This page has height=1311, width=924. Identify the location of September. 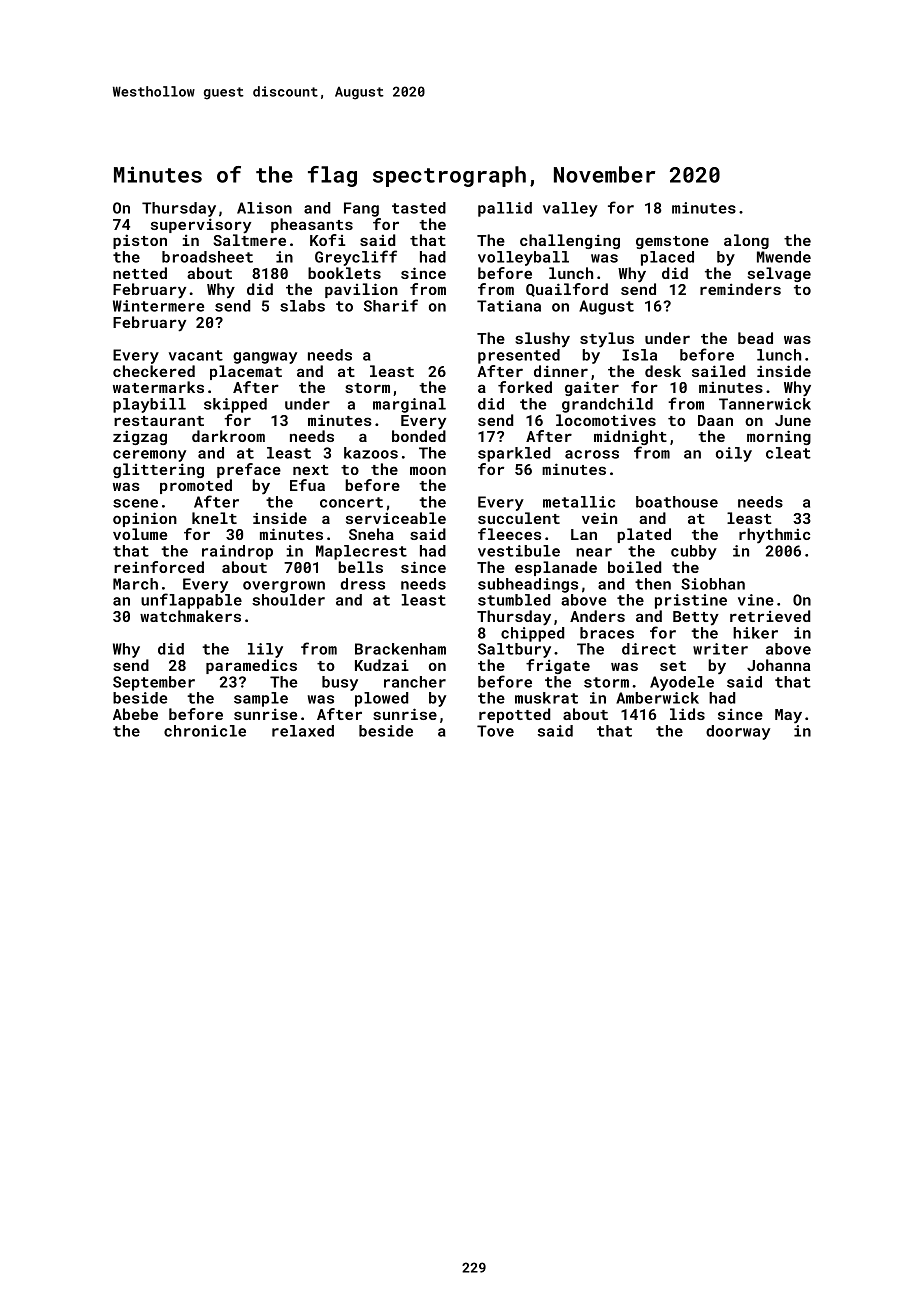
(154, 683).
